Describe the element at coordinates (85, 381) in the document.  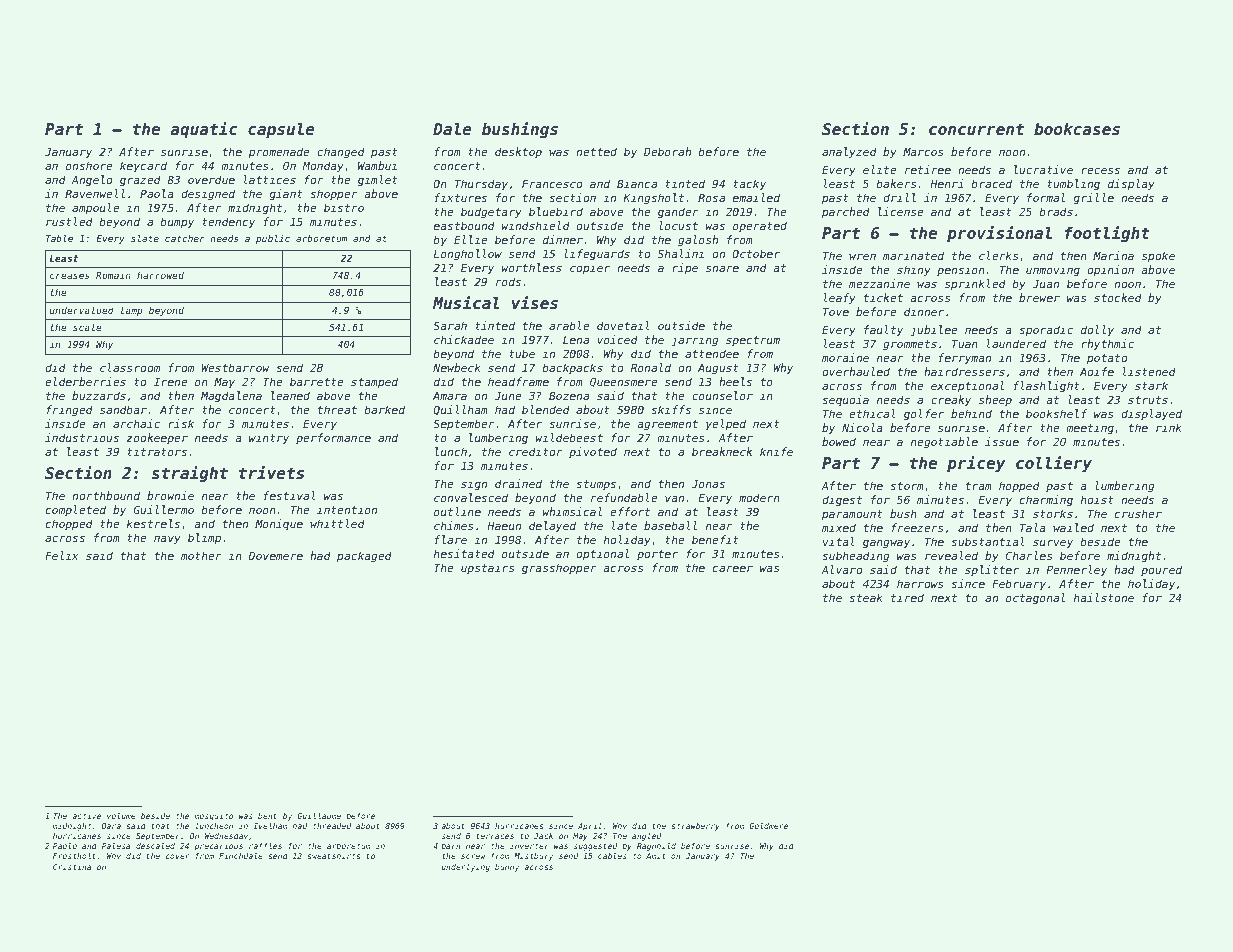
I see `elderberries` at that location.
